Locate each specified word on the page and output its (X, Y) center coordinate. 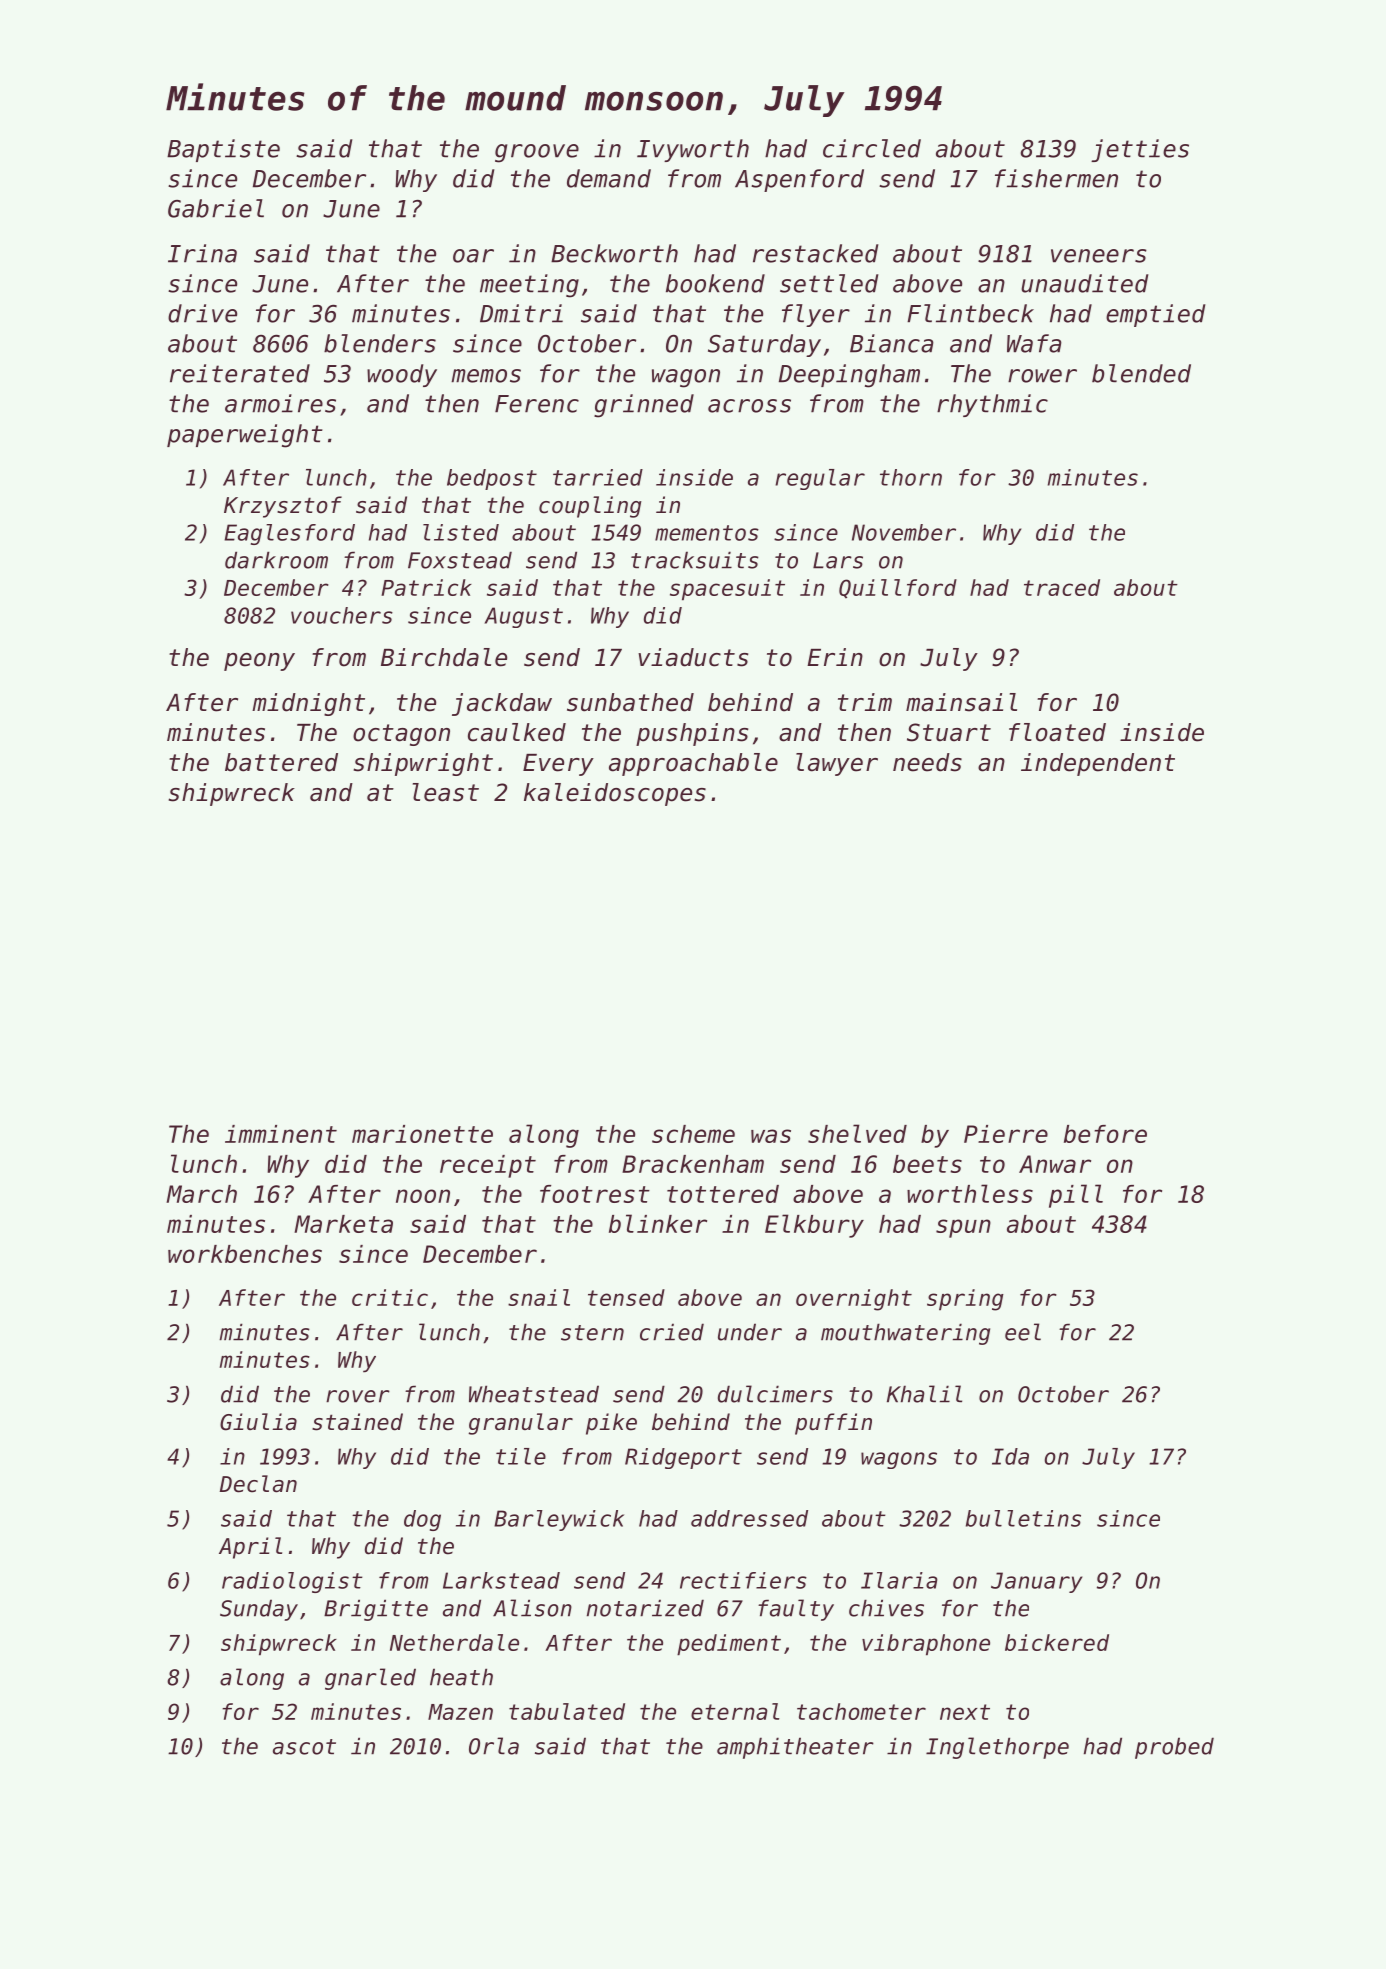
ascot (304, 1747)
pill (1076, 1196)
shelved (857, 1133)
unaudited (1085, 283)
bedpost (492, 479)
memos (486, 376)
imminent (281, 1134)
